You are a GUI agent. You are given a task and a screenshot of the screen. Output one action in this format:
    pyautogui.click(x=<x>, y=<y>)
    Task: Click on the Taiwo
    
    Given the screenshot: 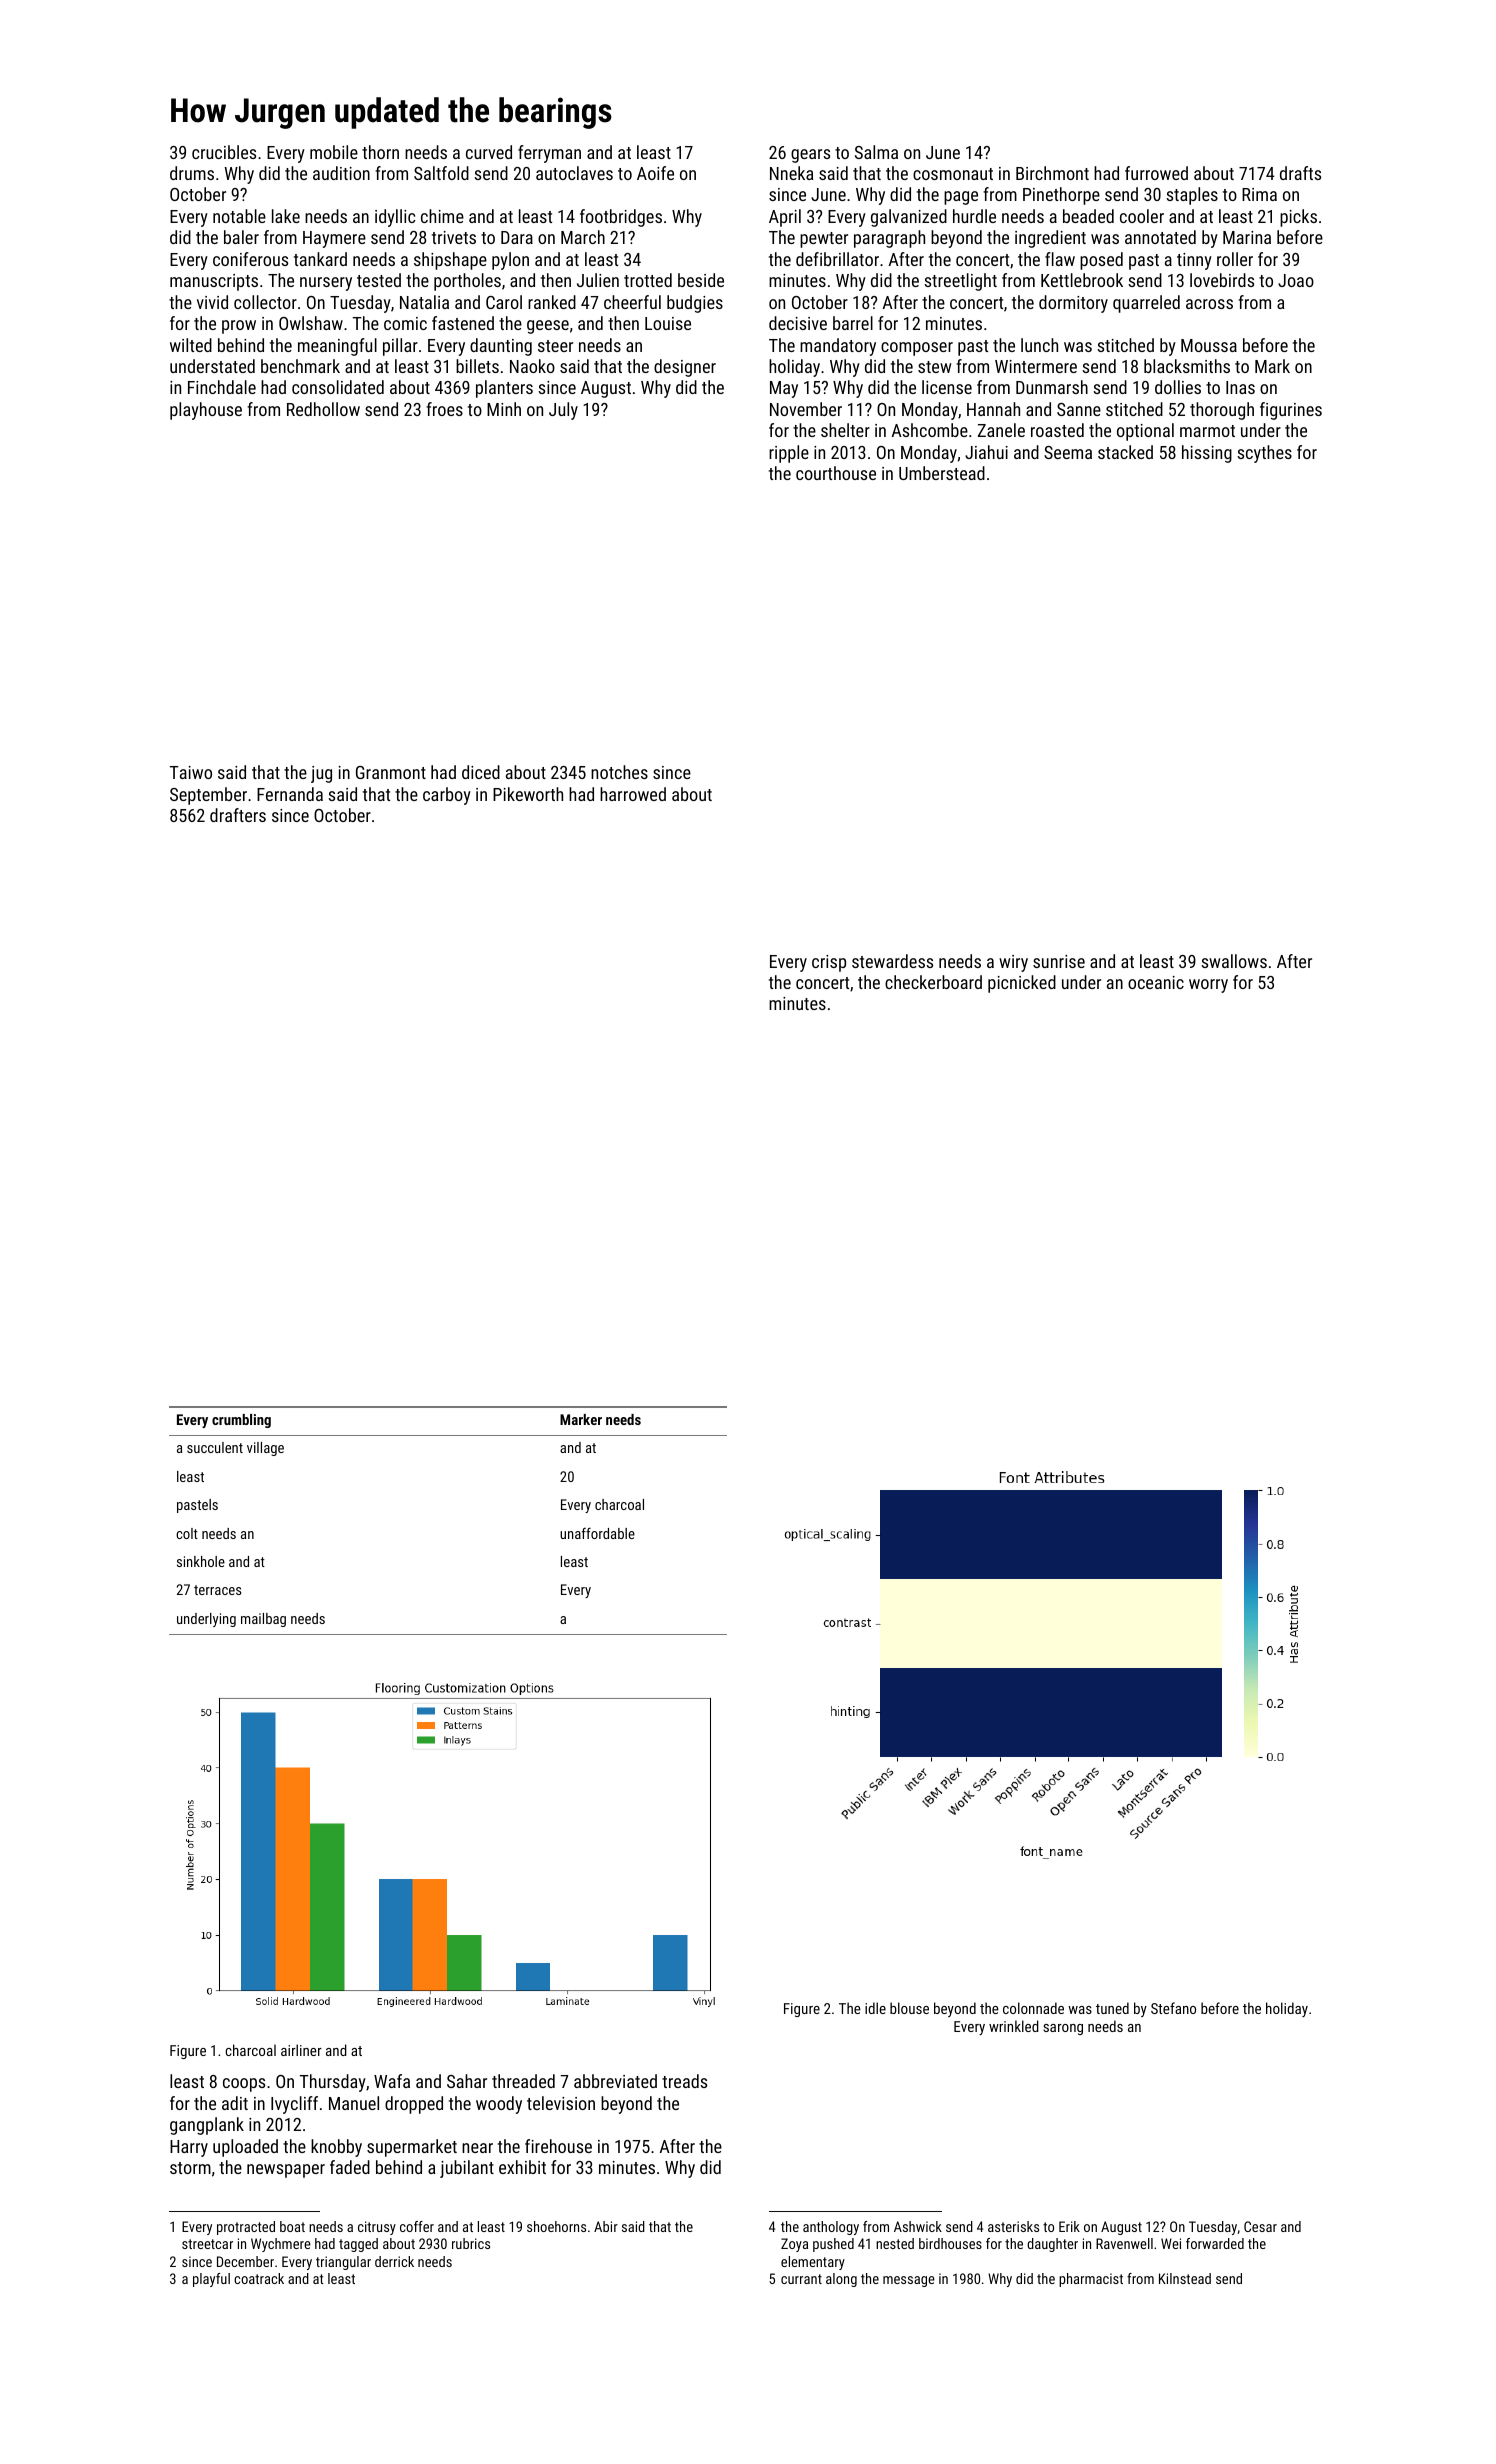 What is the action you would take?
    pyautogui.click(x=191, y=772)
